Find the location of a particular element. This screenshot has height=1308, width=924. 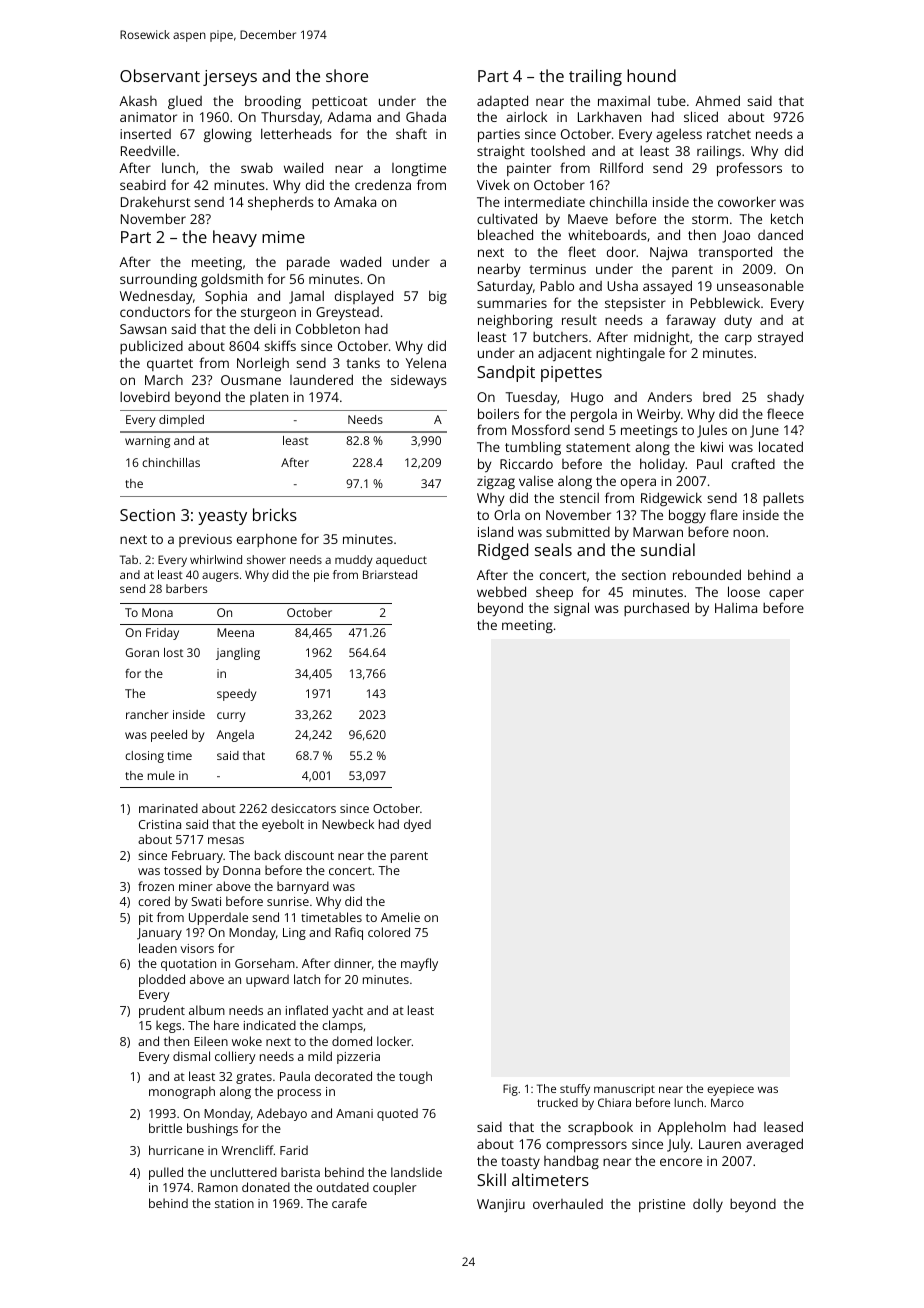

Fig is located at coordinates (510, 1090).
